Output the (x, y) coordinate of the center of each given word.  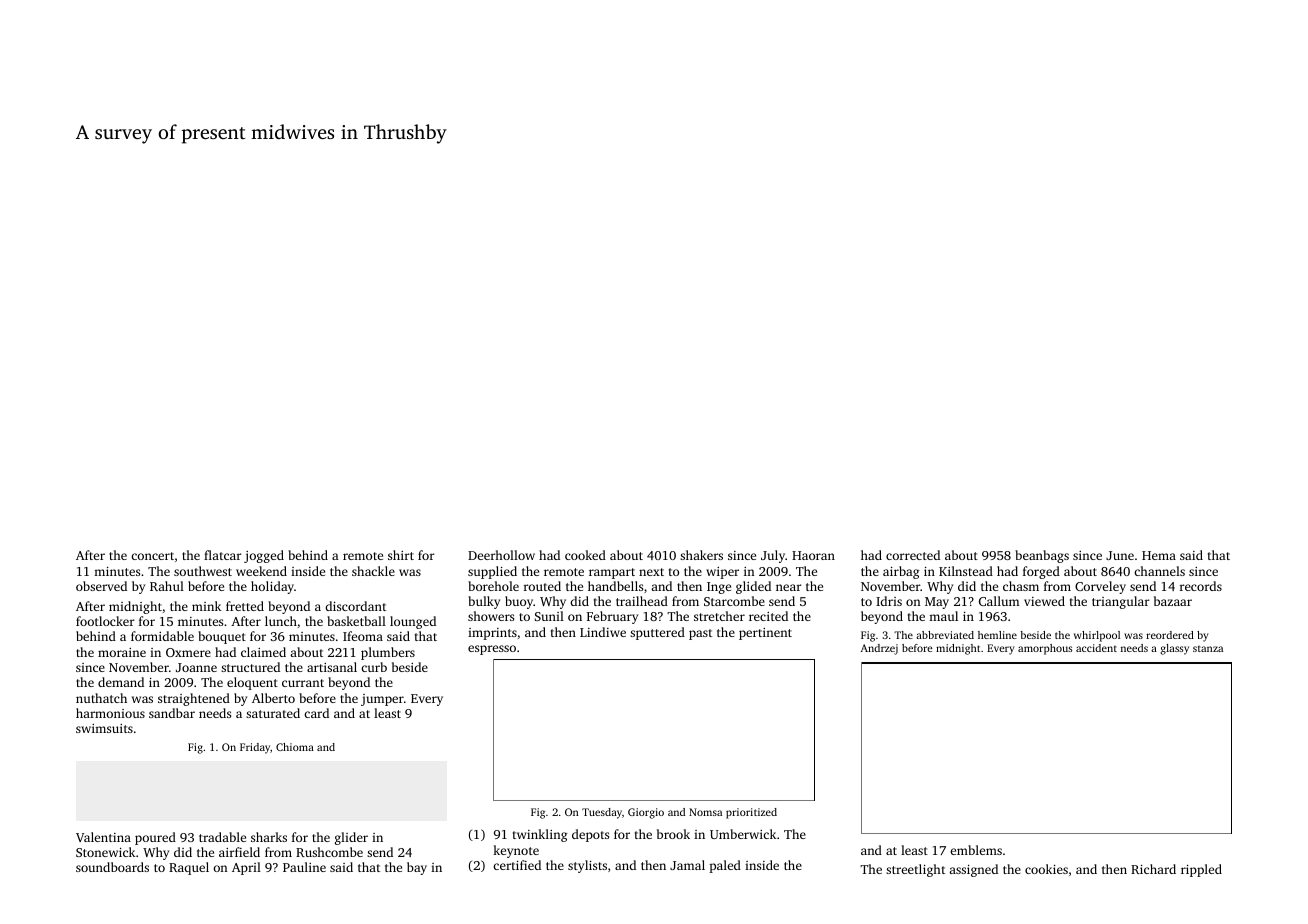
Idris (889, 601)
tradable (222, 837)
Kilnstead (966, 571)
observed (101, 586)
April (246, 868)
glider (351, 838)
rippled (1201, 870)
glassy (1175, 649)
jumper (382, 700)
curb (374, 667)
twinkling (540, 835)
